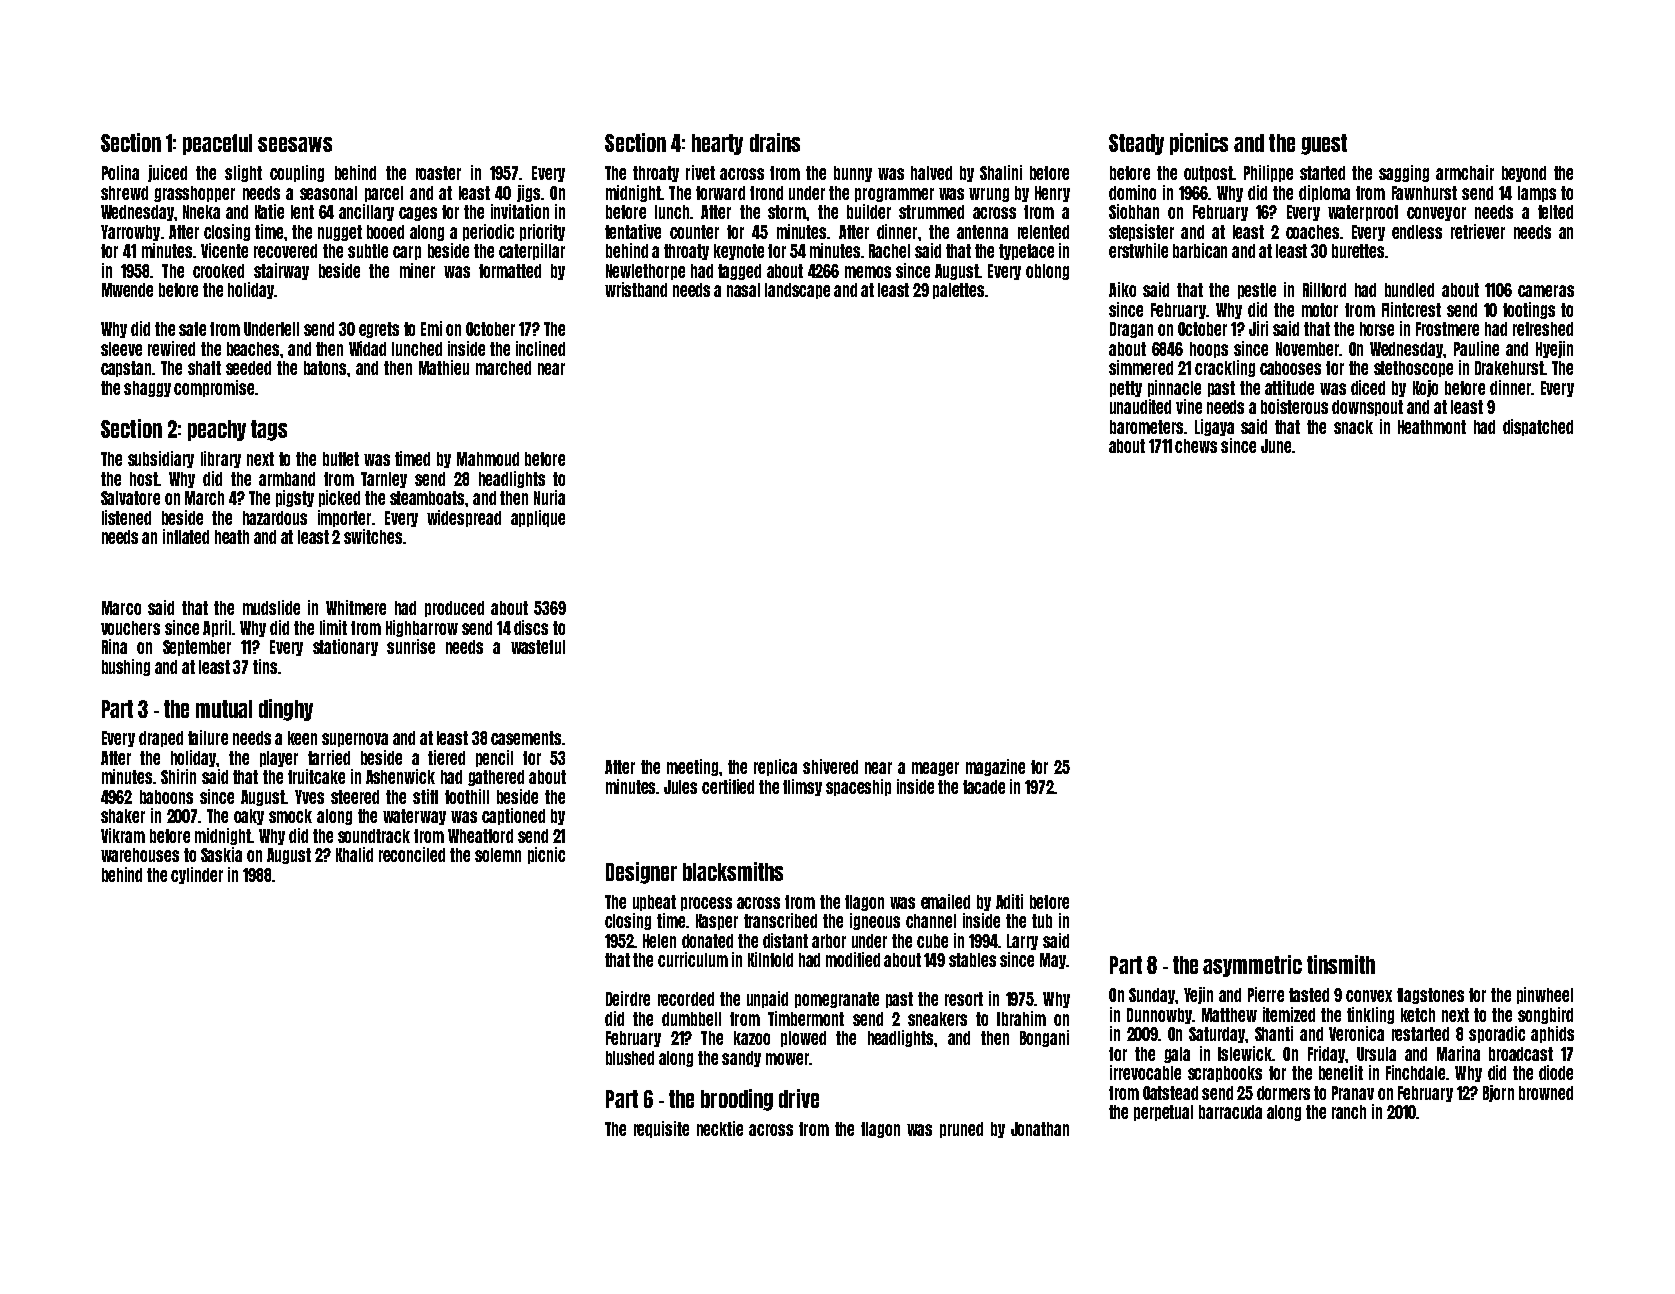 This page has width=1675, height=1294. Describe the element at coordinates (661, 1129) in the page. I see `requisite` at that location.
